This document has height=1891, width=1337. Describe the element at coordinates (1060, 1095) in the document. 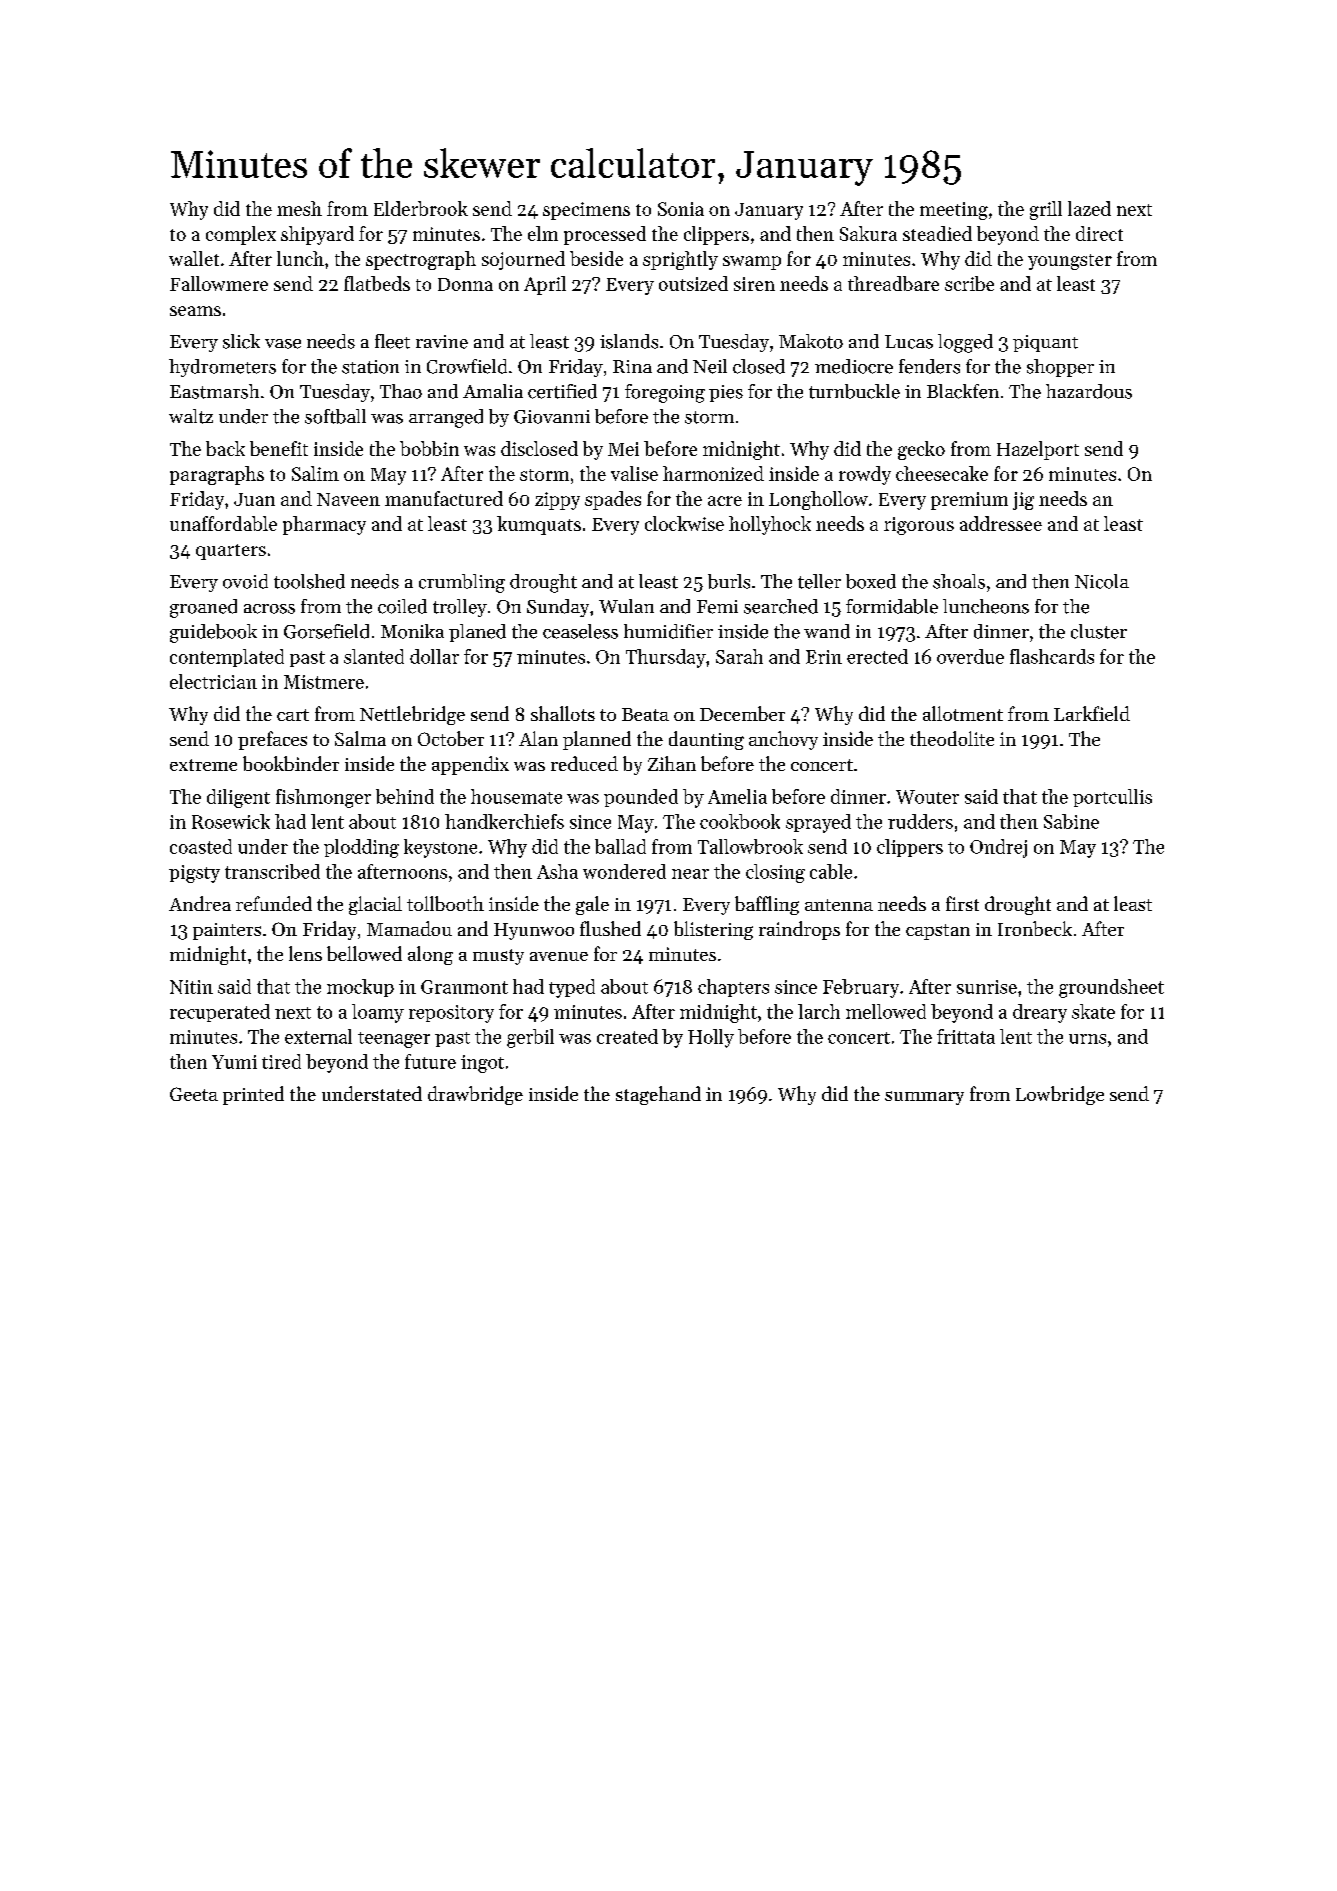

I see `Lowbridge` at that location.
